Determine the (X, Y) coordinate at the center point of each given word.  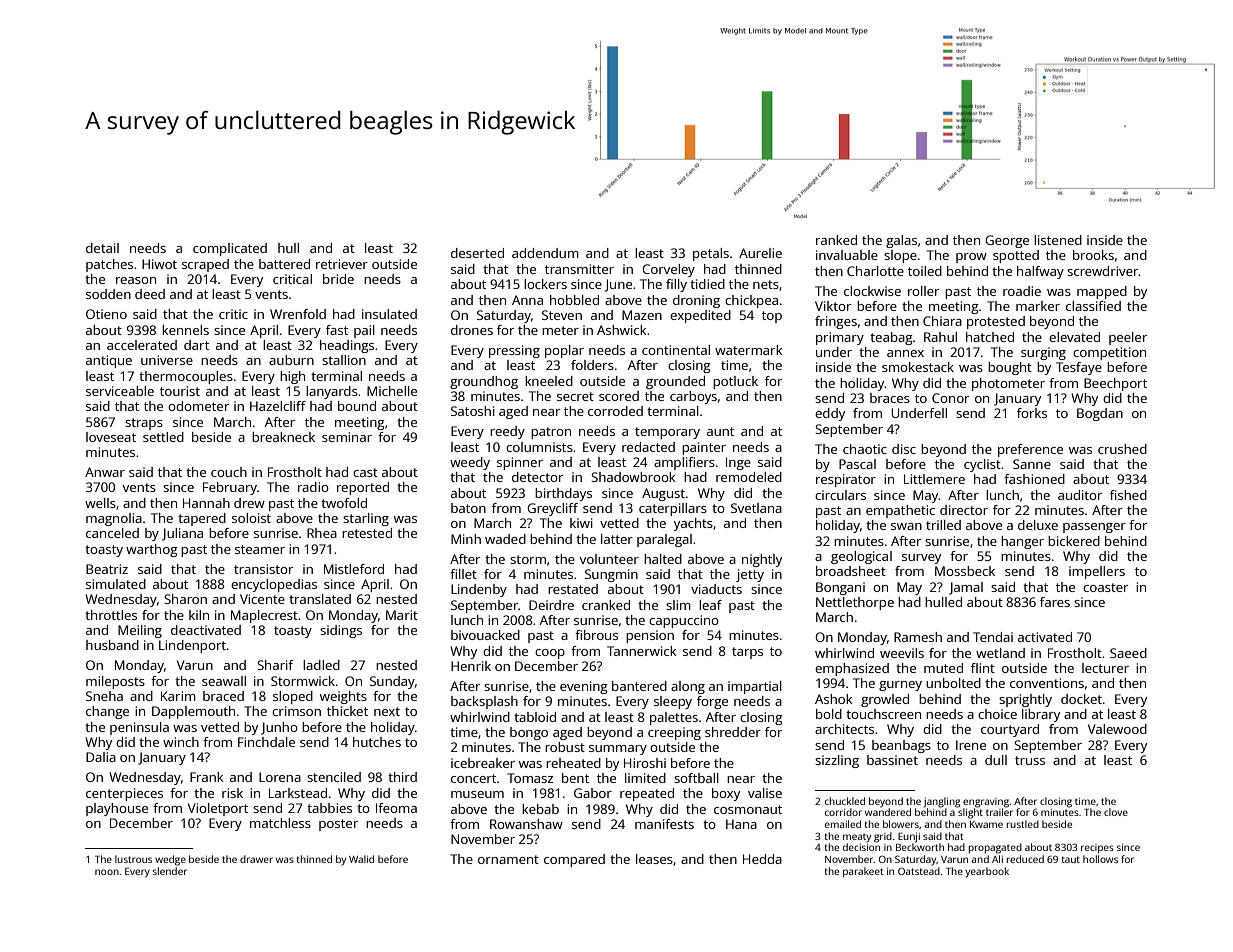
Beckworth (920, 847)
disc (904, 449)
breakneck (283, 437)
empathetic (900, 511)
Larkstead (298, 793)
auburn (291, 360)
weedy (470, 463)
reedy (507, 432)
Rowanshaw (526, 824)
